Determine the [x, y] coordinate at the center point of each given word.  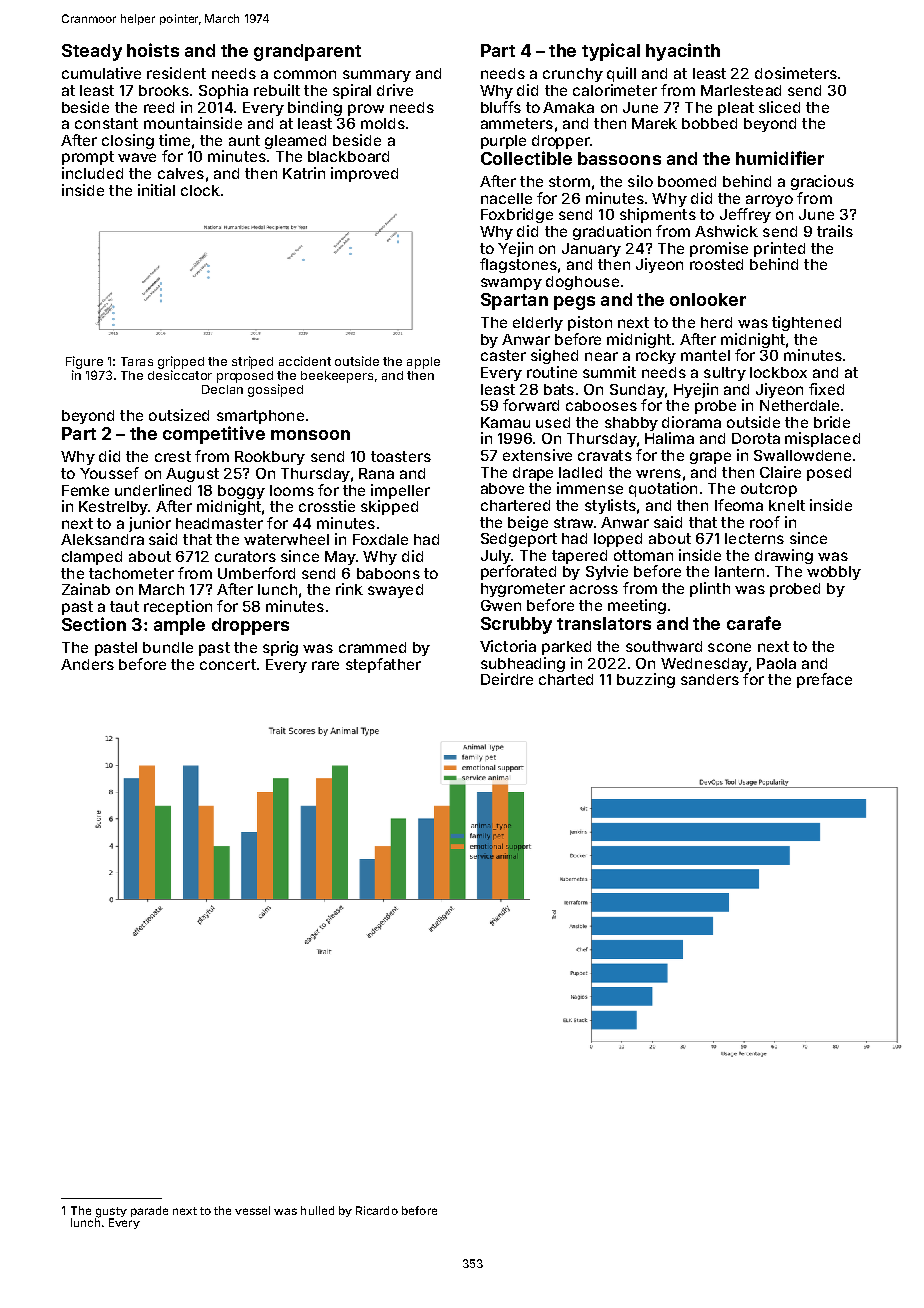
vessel [252, 1210]
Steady [92, 52]
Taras [137, 361]
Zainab [86, 589]
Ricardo [377, 1210]
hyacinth [683, 52]
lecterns [754, 538]
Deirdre [507, 679]
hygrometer [523, 590]
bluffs [501, 107]
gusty [111, 1212]
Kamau [505, 422]
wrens [658, 473]
